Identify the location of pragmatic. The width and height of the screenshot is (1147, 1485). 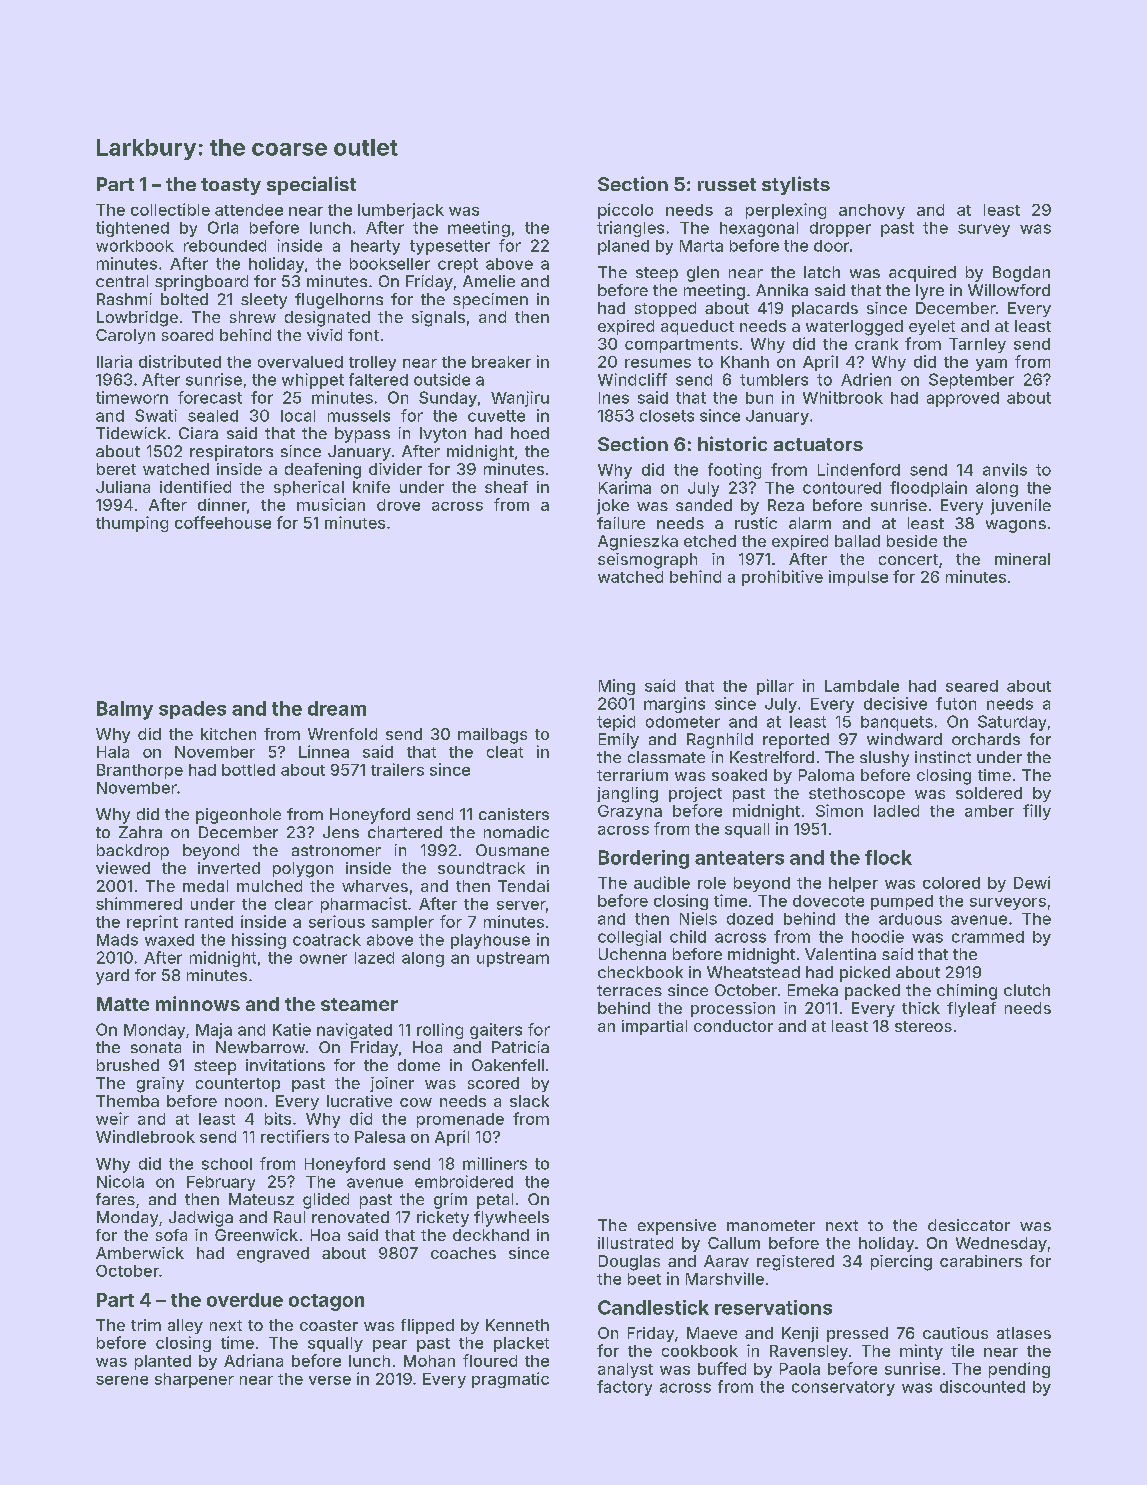
(510, 1380).
